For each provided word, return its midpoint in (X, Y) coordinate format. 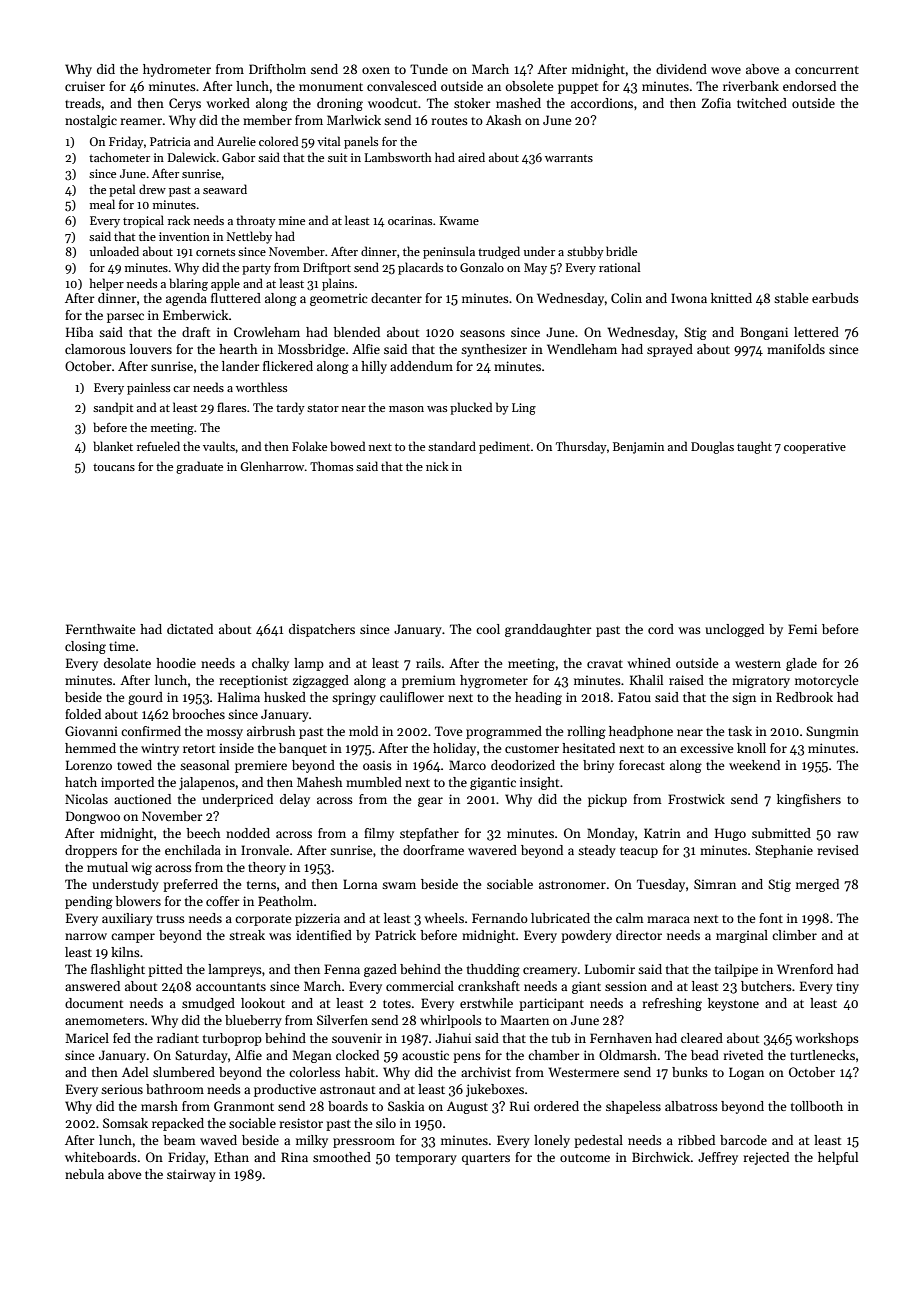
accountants (231, 987)
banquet (303, 749)
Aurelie (236, 141)
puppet (578, 88)
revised (838, 850)
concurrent (827, 70)
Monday (611, 834)
